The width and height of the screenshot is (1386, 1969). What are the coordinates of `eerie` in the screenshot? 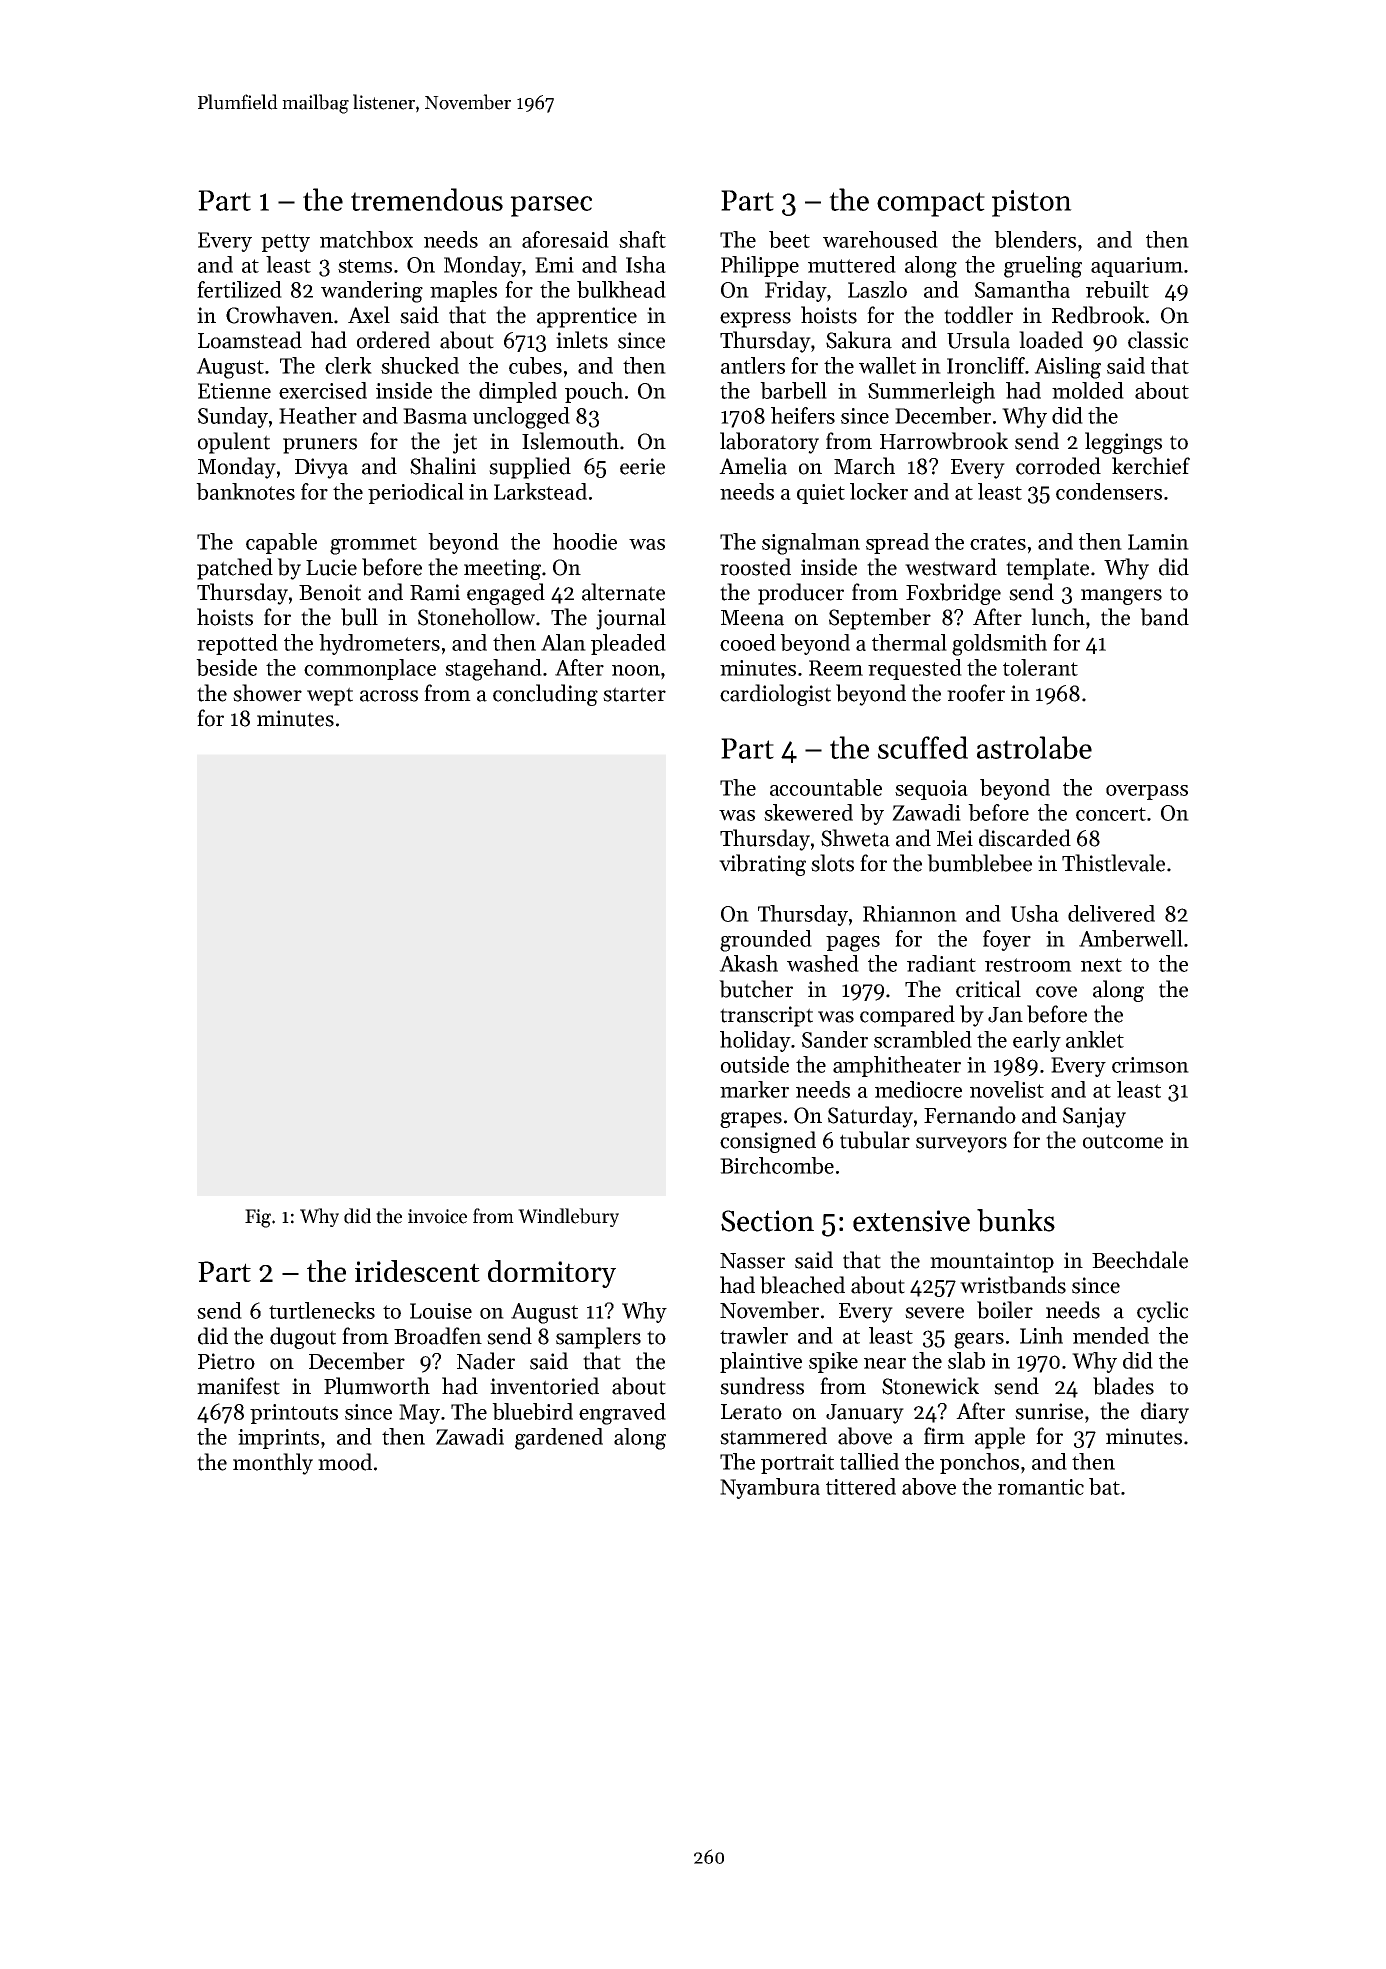 It's located at (642, 466).
